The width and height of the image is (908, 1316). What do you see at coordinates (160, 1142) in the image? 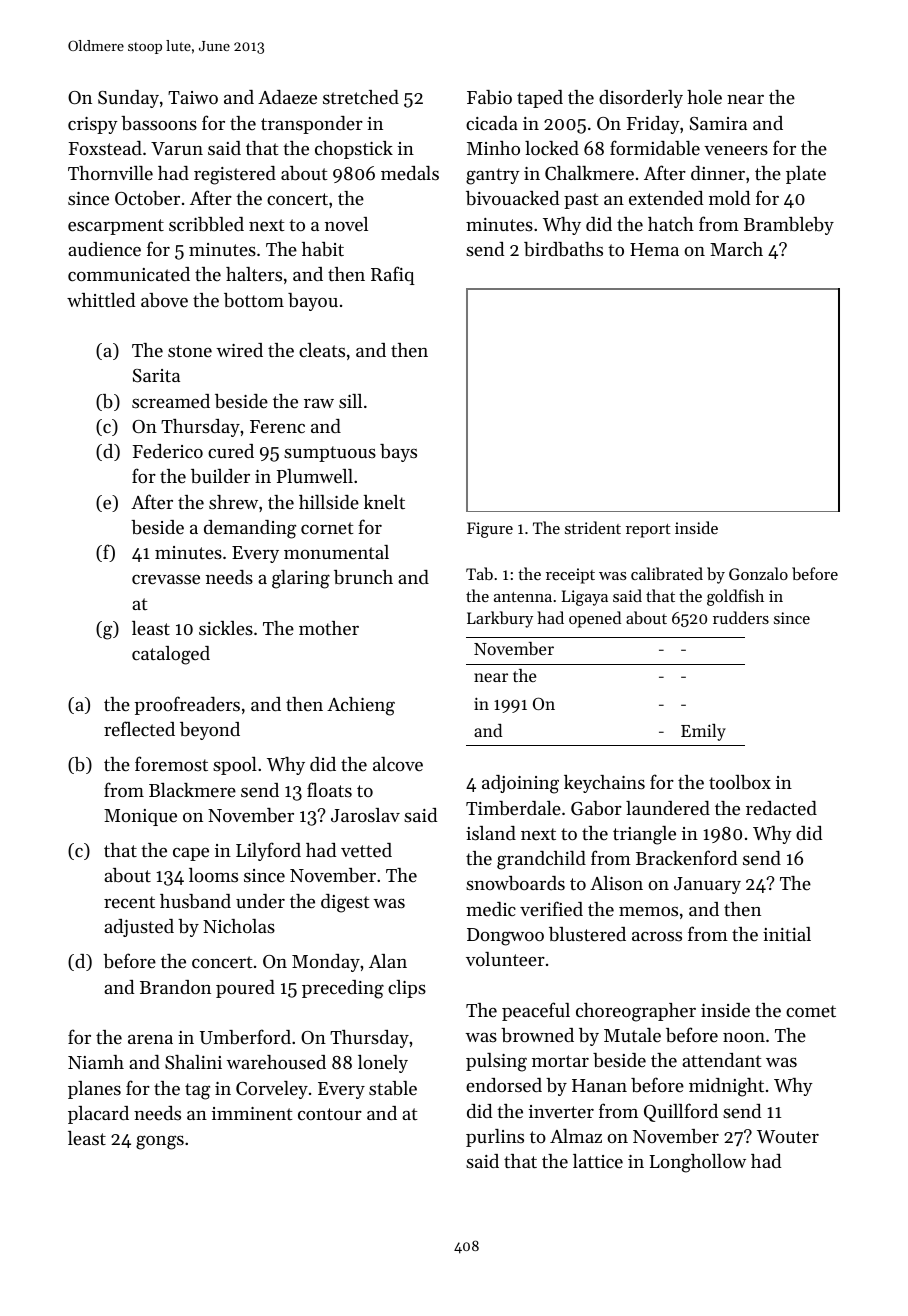
I see `gongs` at bounding box center [160, 1142].
